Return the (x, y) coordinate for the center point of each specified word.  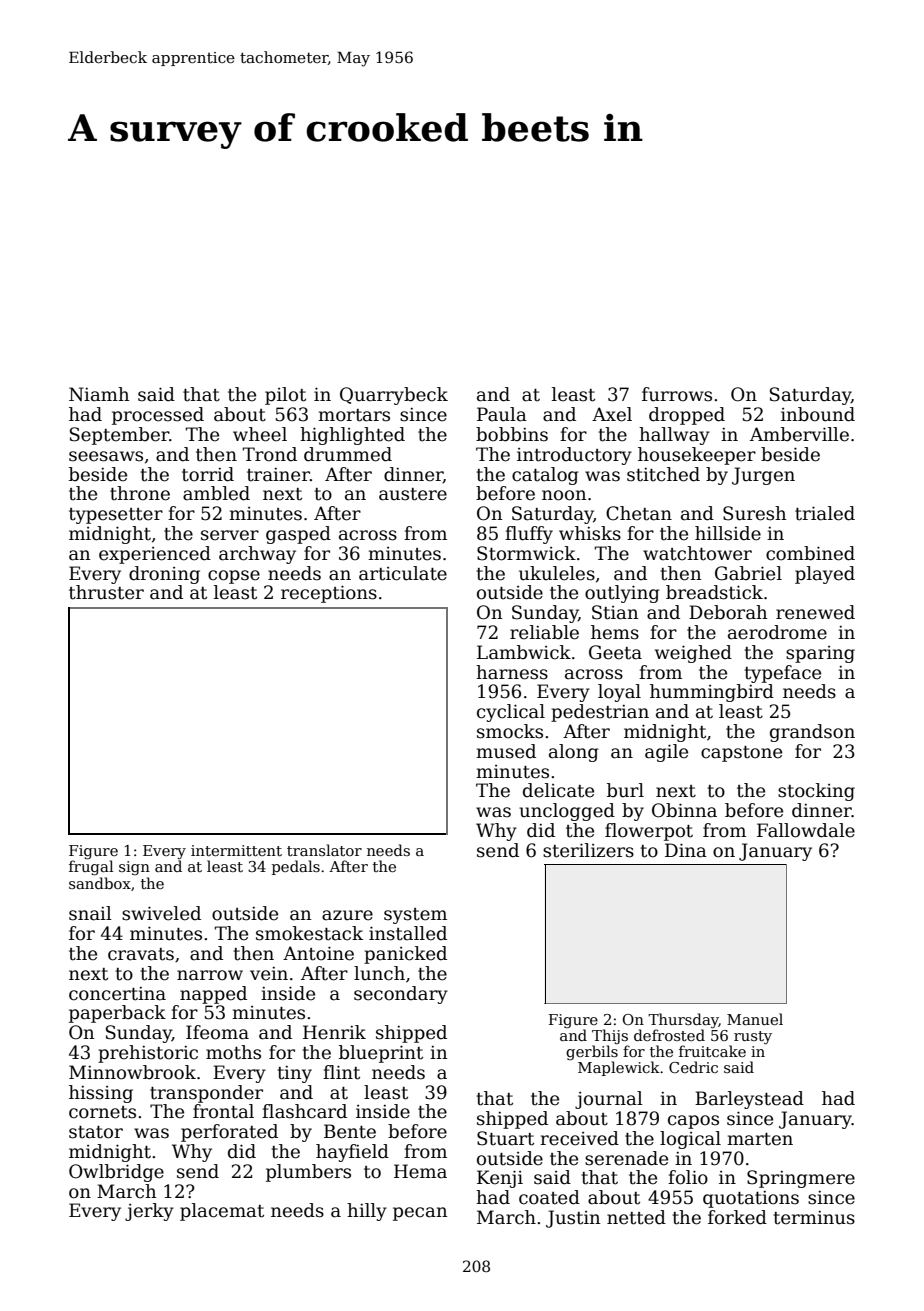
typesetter (116, 516)
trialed (825, 513)
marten (760, 1139)
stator (96, 1132)
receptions (329, 594)
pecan (420, 1214)
